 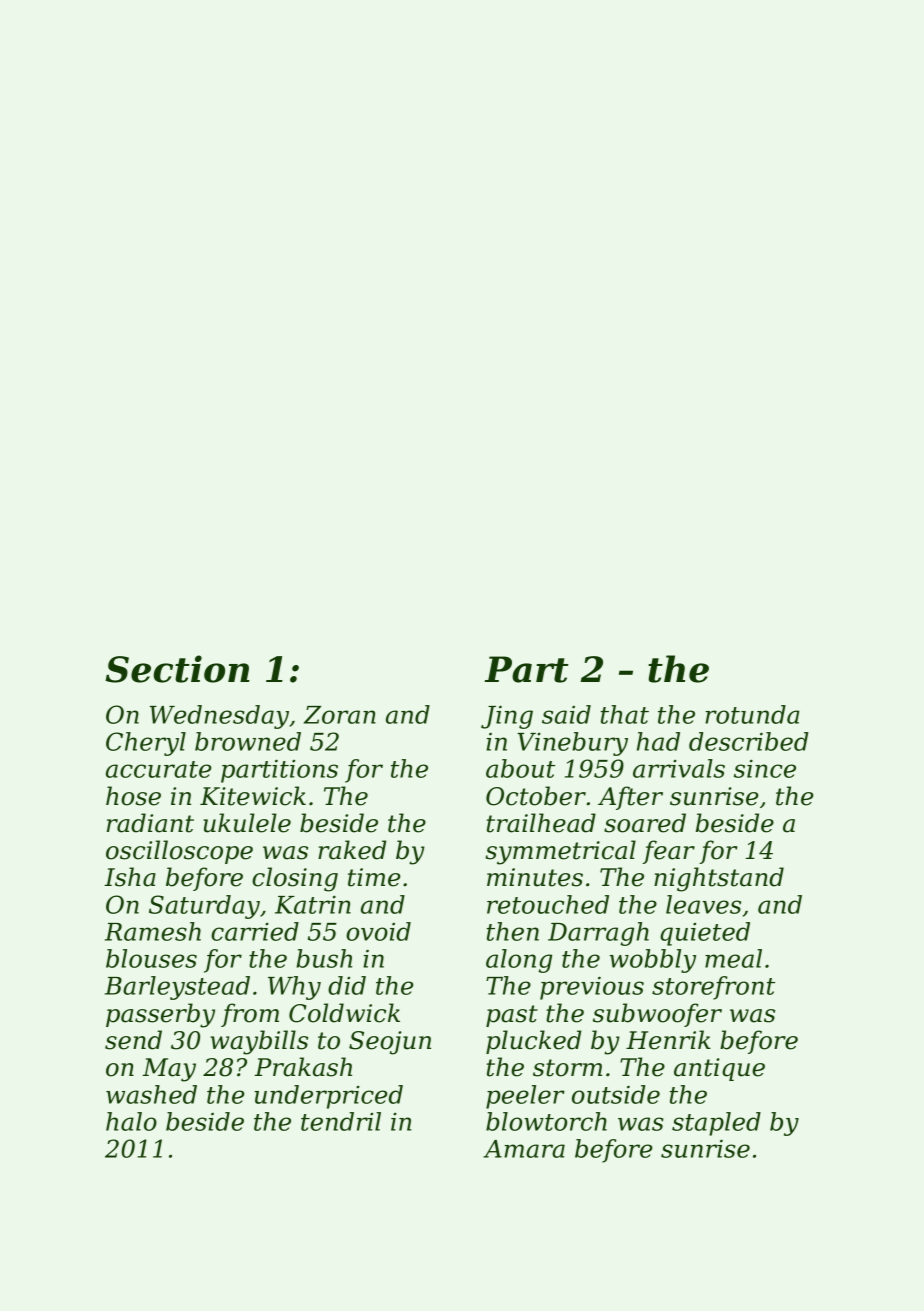 What do you see at coordinates (340, 715) in the page?
I see `Zoran` at bounding box center [340, 715].
